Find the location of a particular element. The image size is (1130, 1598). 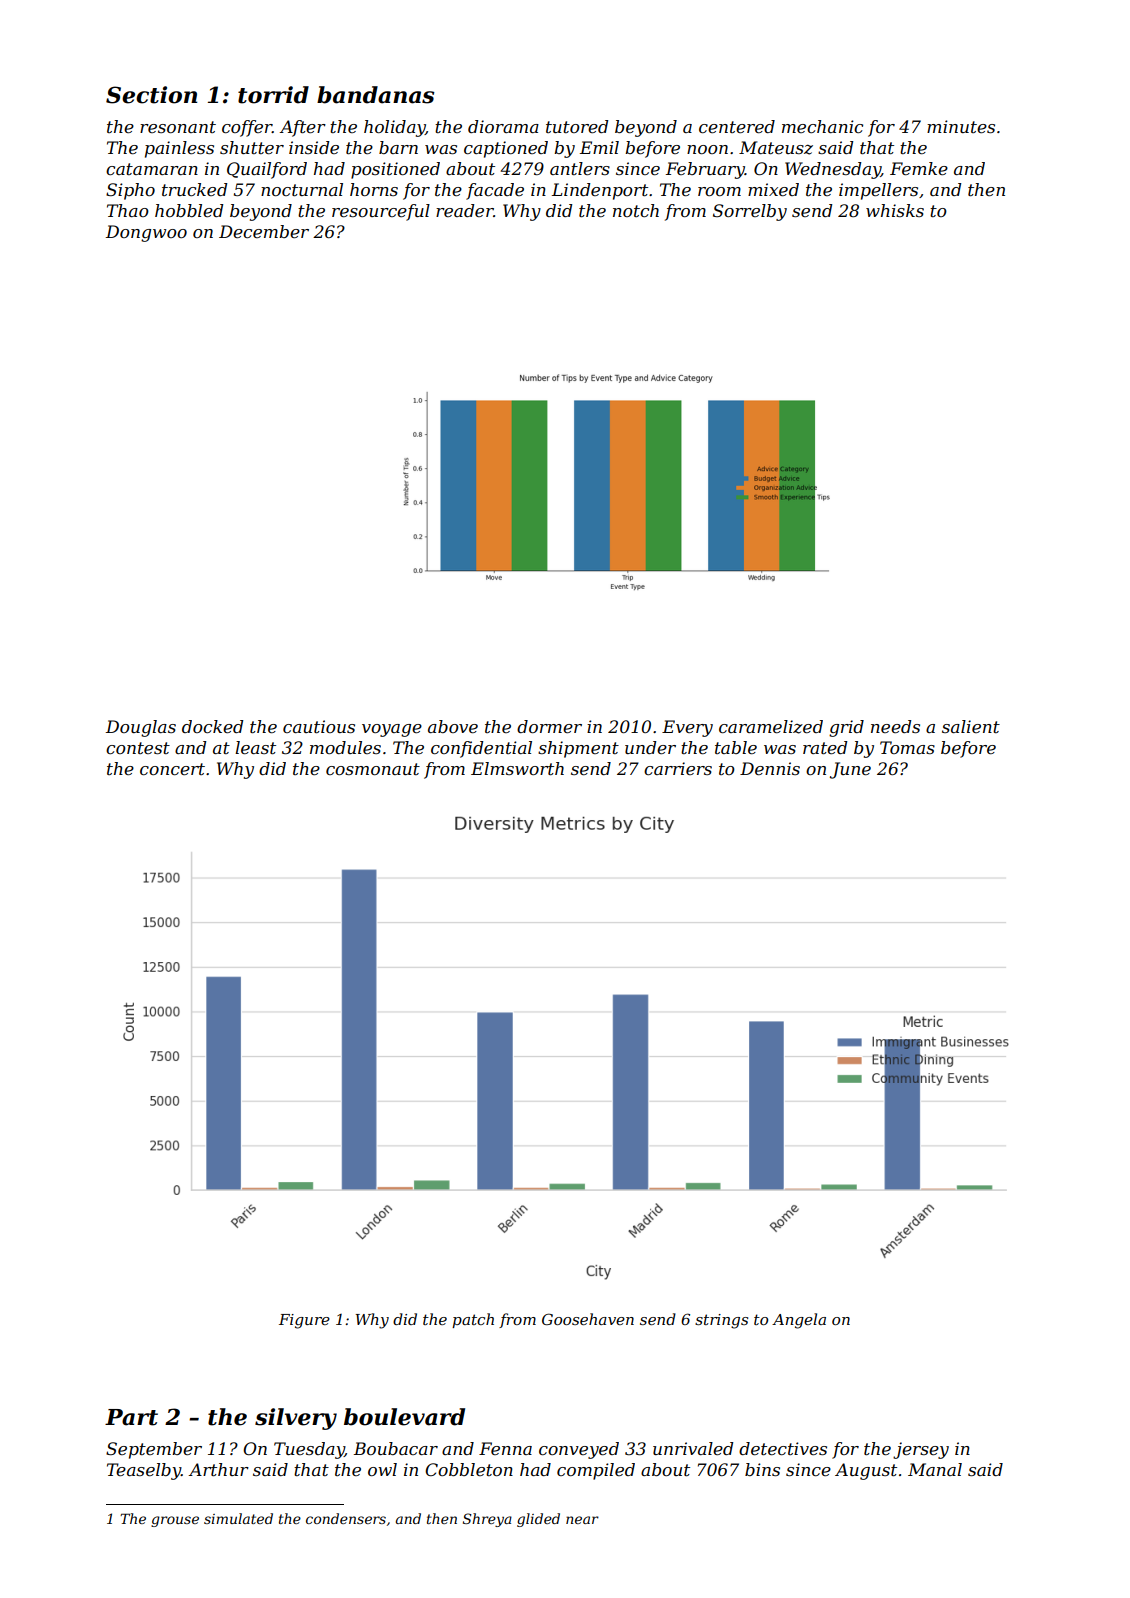

Tomas is located at coordinates (907, 747).
